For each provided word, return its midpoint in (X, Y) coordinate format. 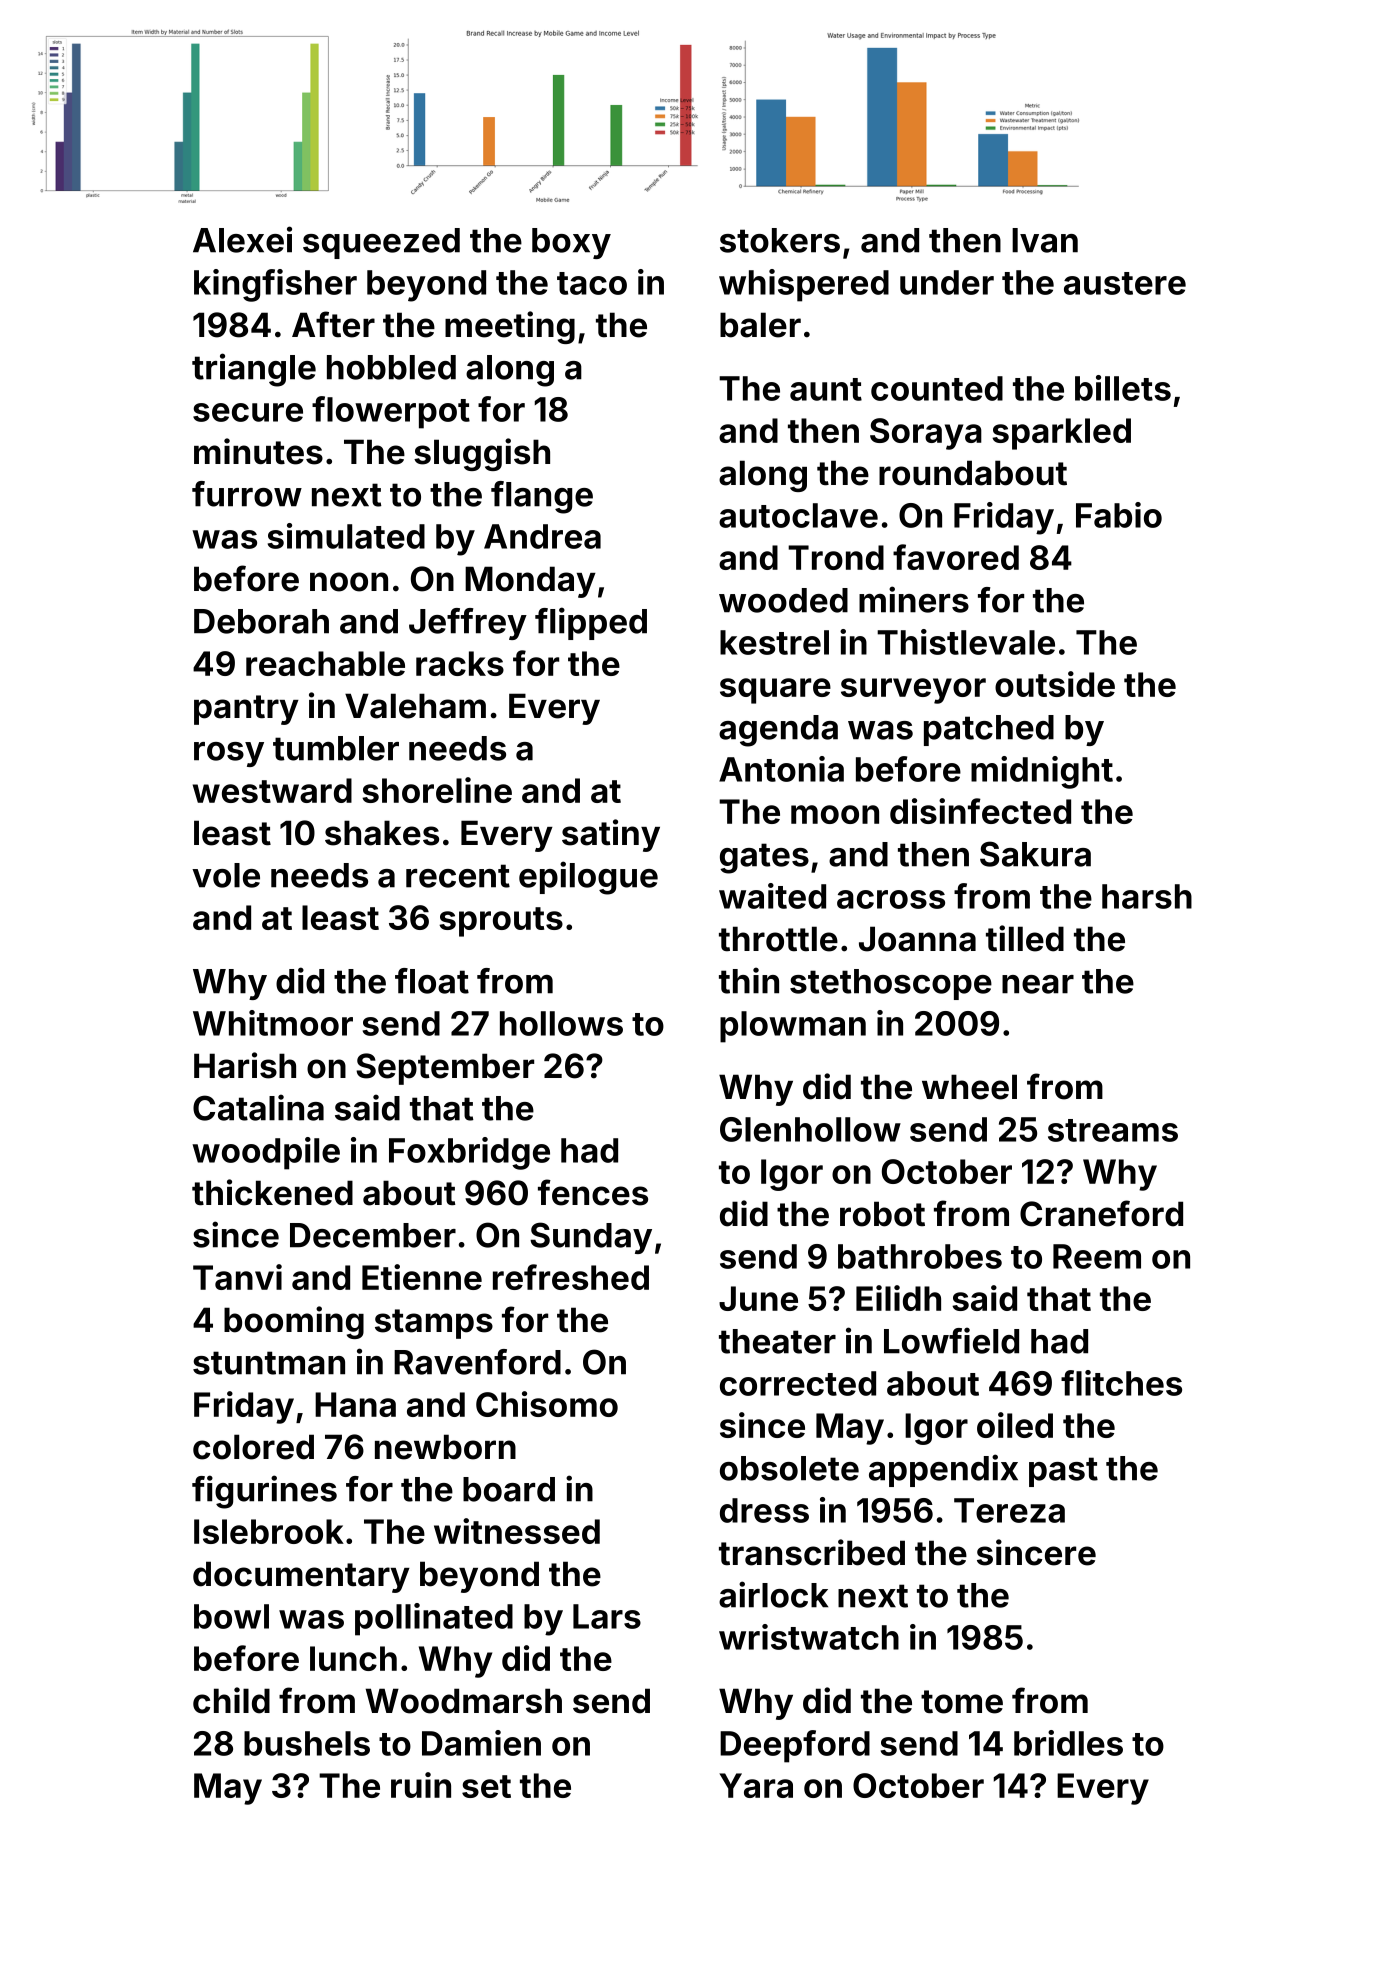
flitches (1121, 1383)
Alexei (242, 239)
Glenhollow (810, 1129)
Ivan (1045, 240)
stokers (780, 240)
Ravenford (477, 1362)
